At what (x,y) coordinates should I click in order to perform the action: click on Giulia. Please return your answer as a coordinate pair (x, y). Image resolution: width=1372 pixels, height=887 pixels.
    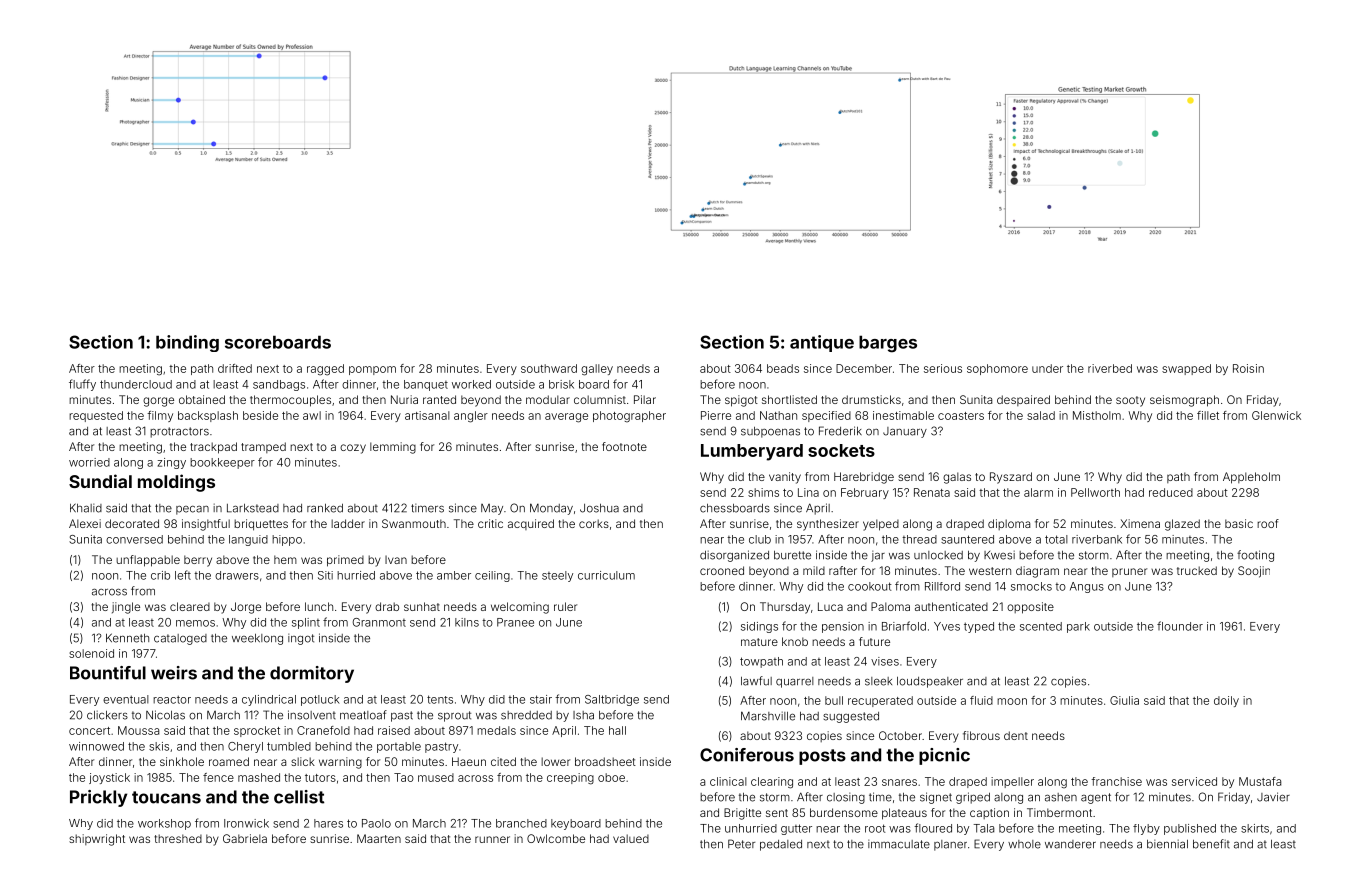
    Looking at the image, I should click on (1124, 700).
